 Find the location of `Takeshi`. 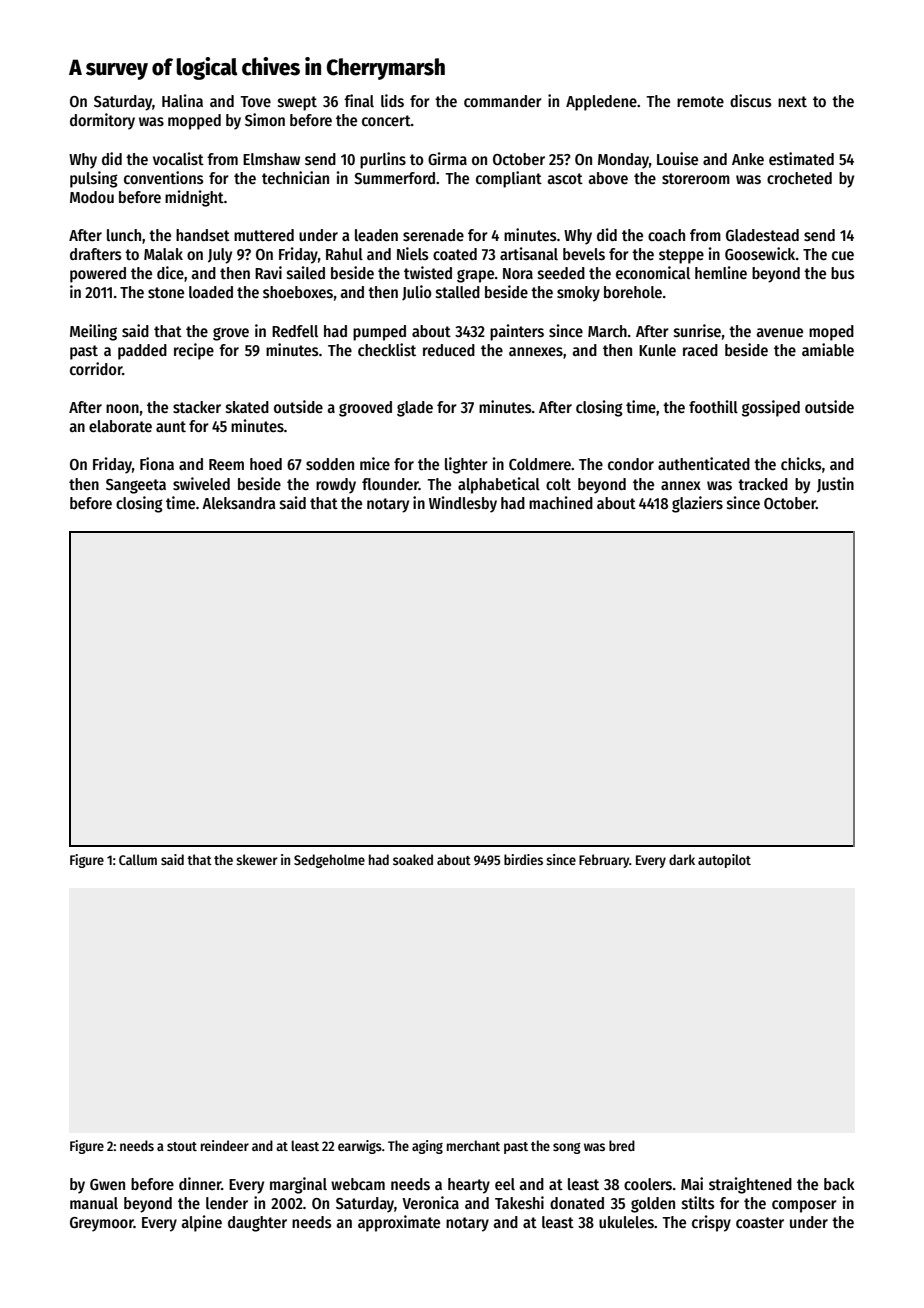

Takeshi is located at coordinates (519, 1203).
